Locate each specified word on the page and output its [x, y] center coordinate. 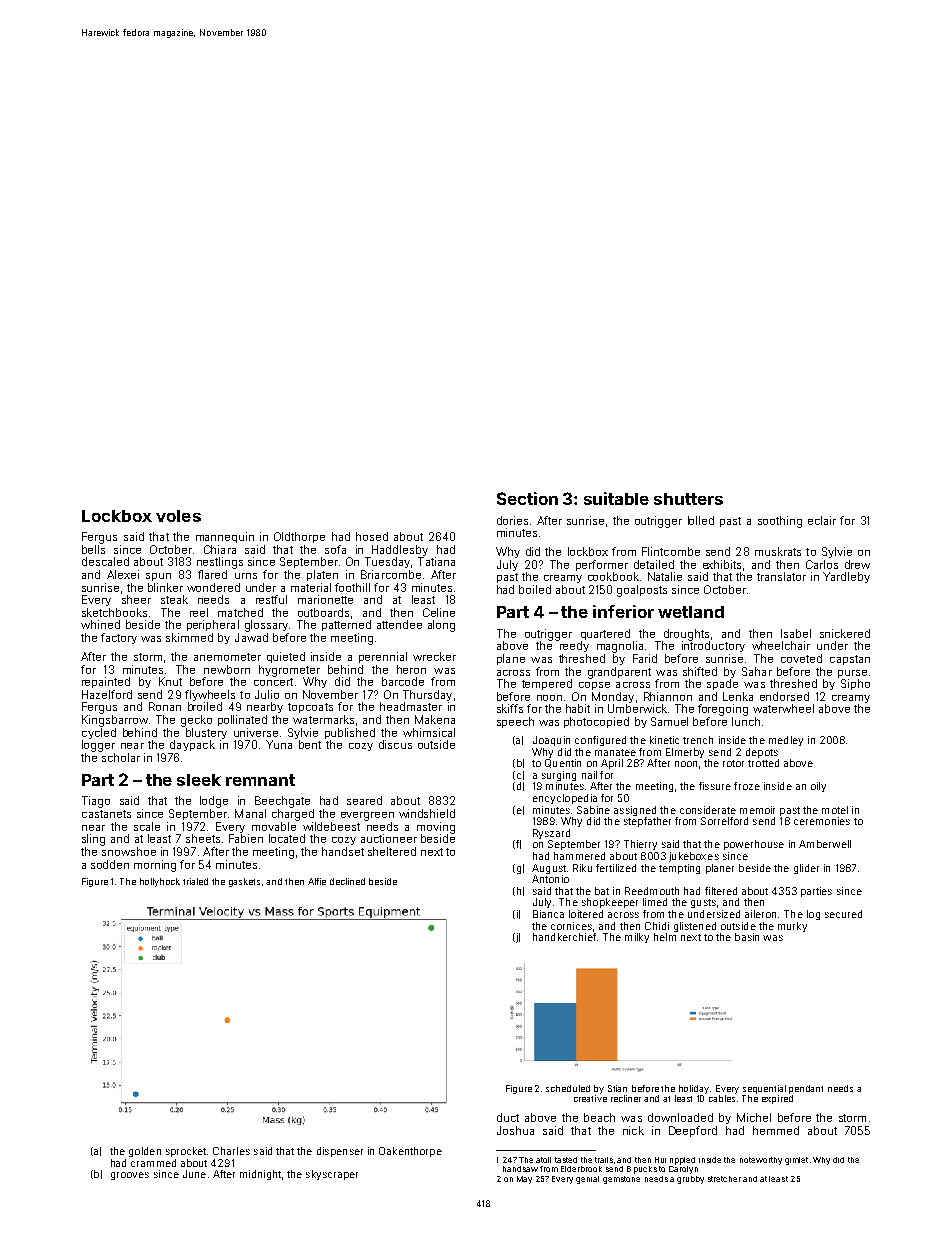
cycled [99, 733]
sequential [764, 1089]
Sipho [855, 684]
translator [781, 576]
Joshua [515, 1130]
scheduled [568, 1088]
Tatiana [436, 561]
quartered [605, 634]
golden [145, 1152]
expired [777, 1099]
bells [93, 549]
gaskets [244, 882]
